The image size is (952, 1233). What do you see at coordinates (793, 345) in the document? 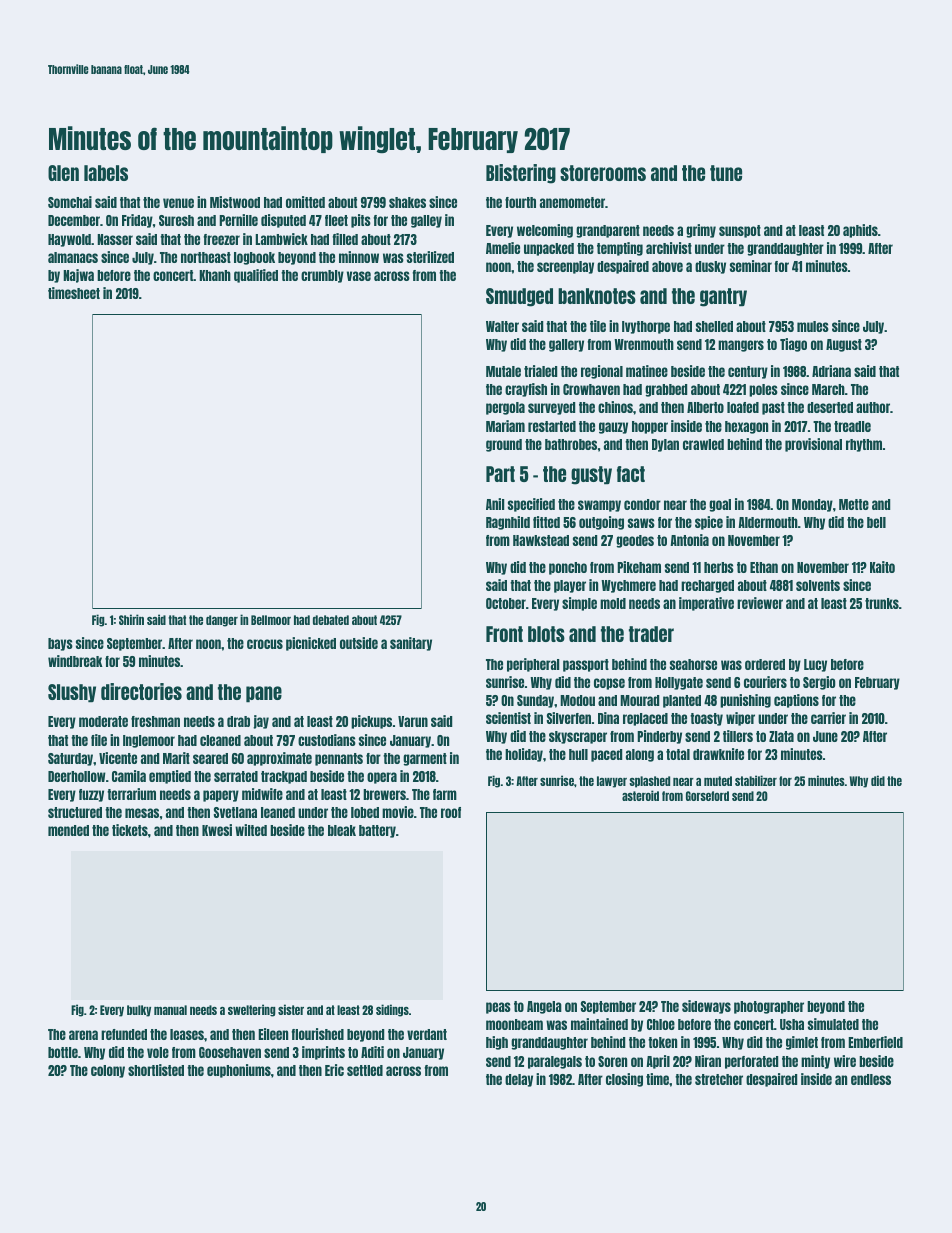
I see `Tiago` at bounding box center [793, 345].
